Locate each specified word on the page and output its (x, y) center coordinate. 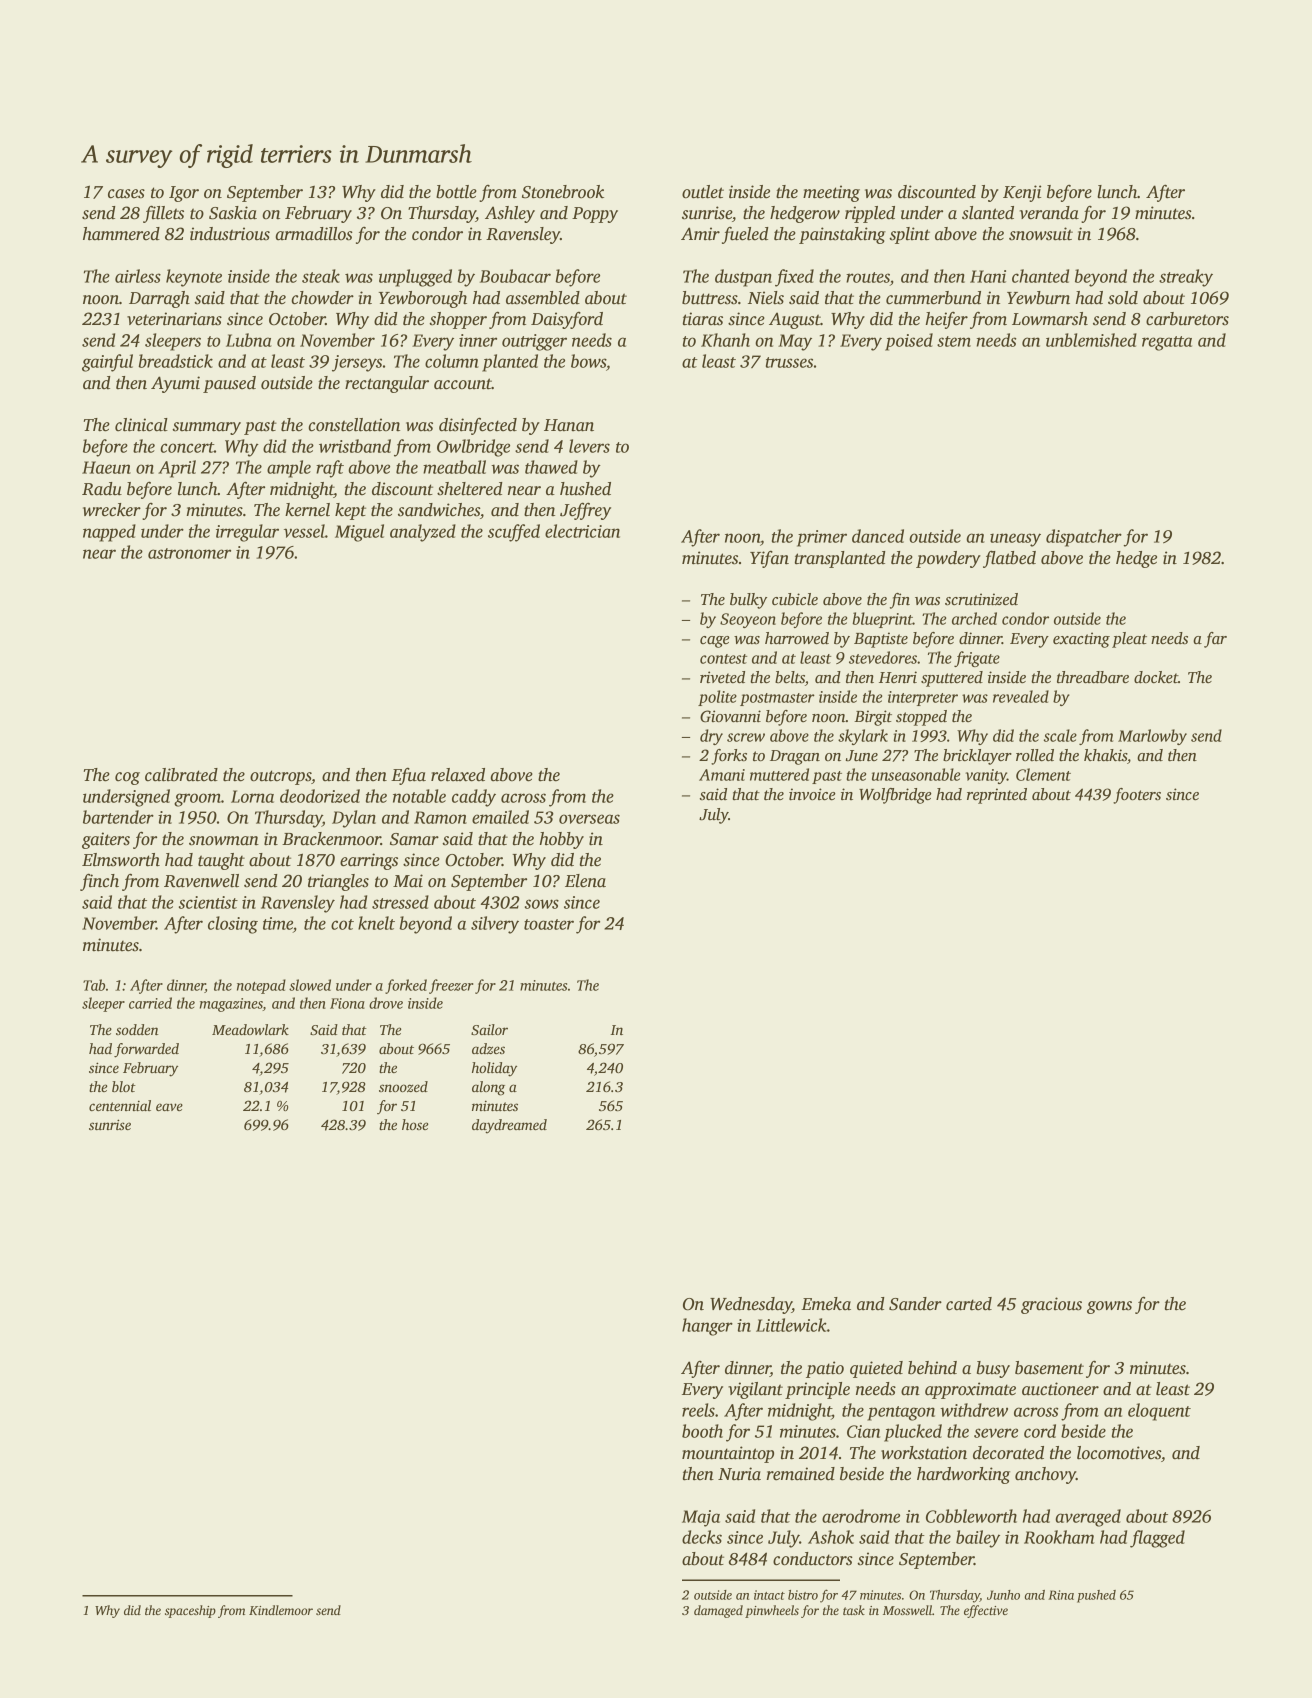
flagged (1157, 1539)
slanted (988, 213)
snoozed (403, 1086)
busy (993, 1369)
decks (702, 1537)
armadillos (314, 234)
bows (588, 361)
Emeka (826, 1304)
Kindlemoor (281, 1610)
